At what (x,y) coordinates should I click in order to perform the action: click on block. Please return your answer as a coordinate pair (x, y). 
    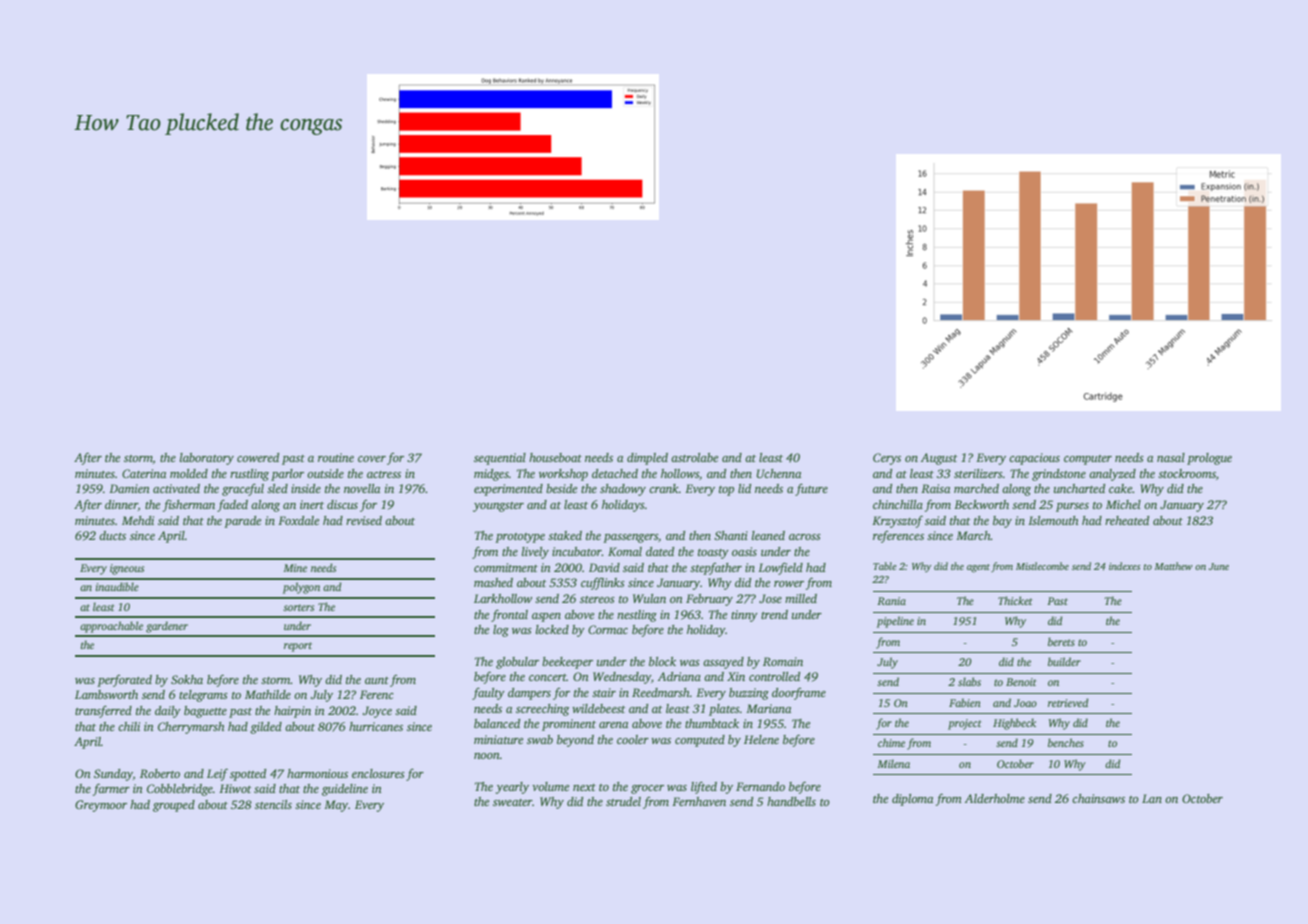
    Looking at the image, I should click on (662, 661).
